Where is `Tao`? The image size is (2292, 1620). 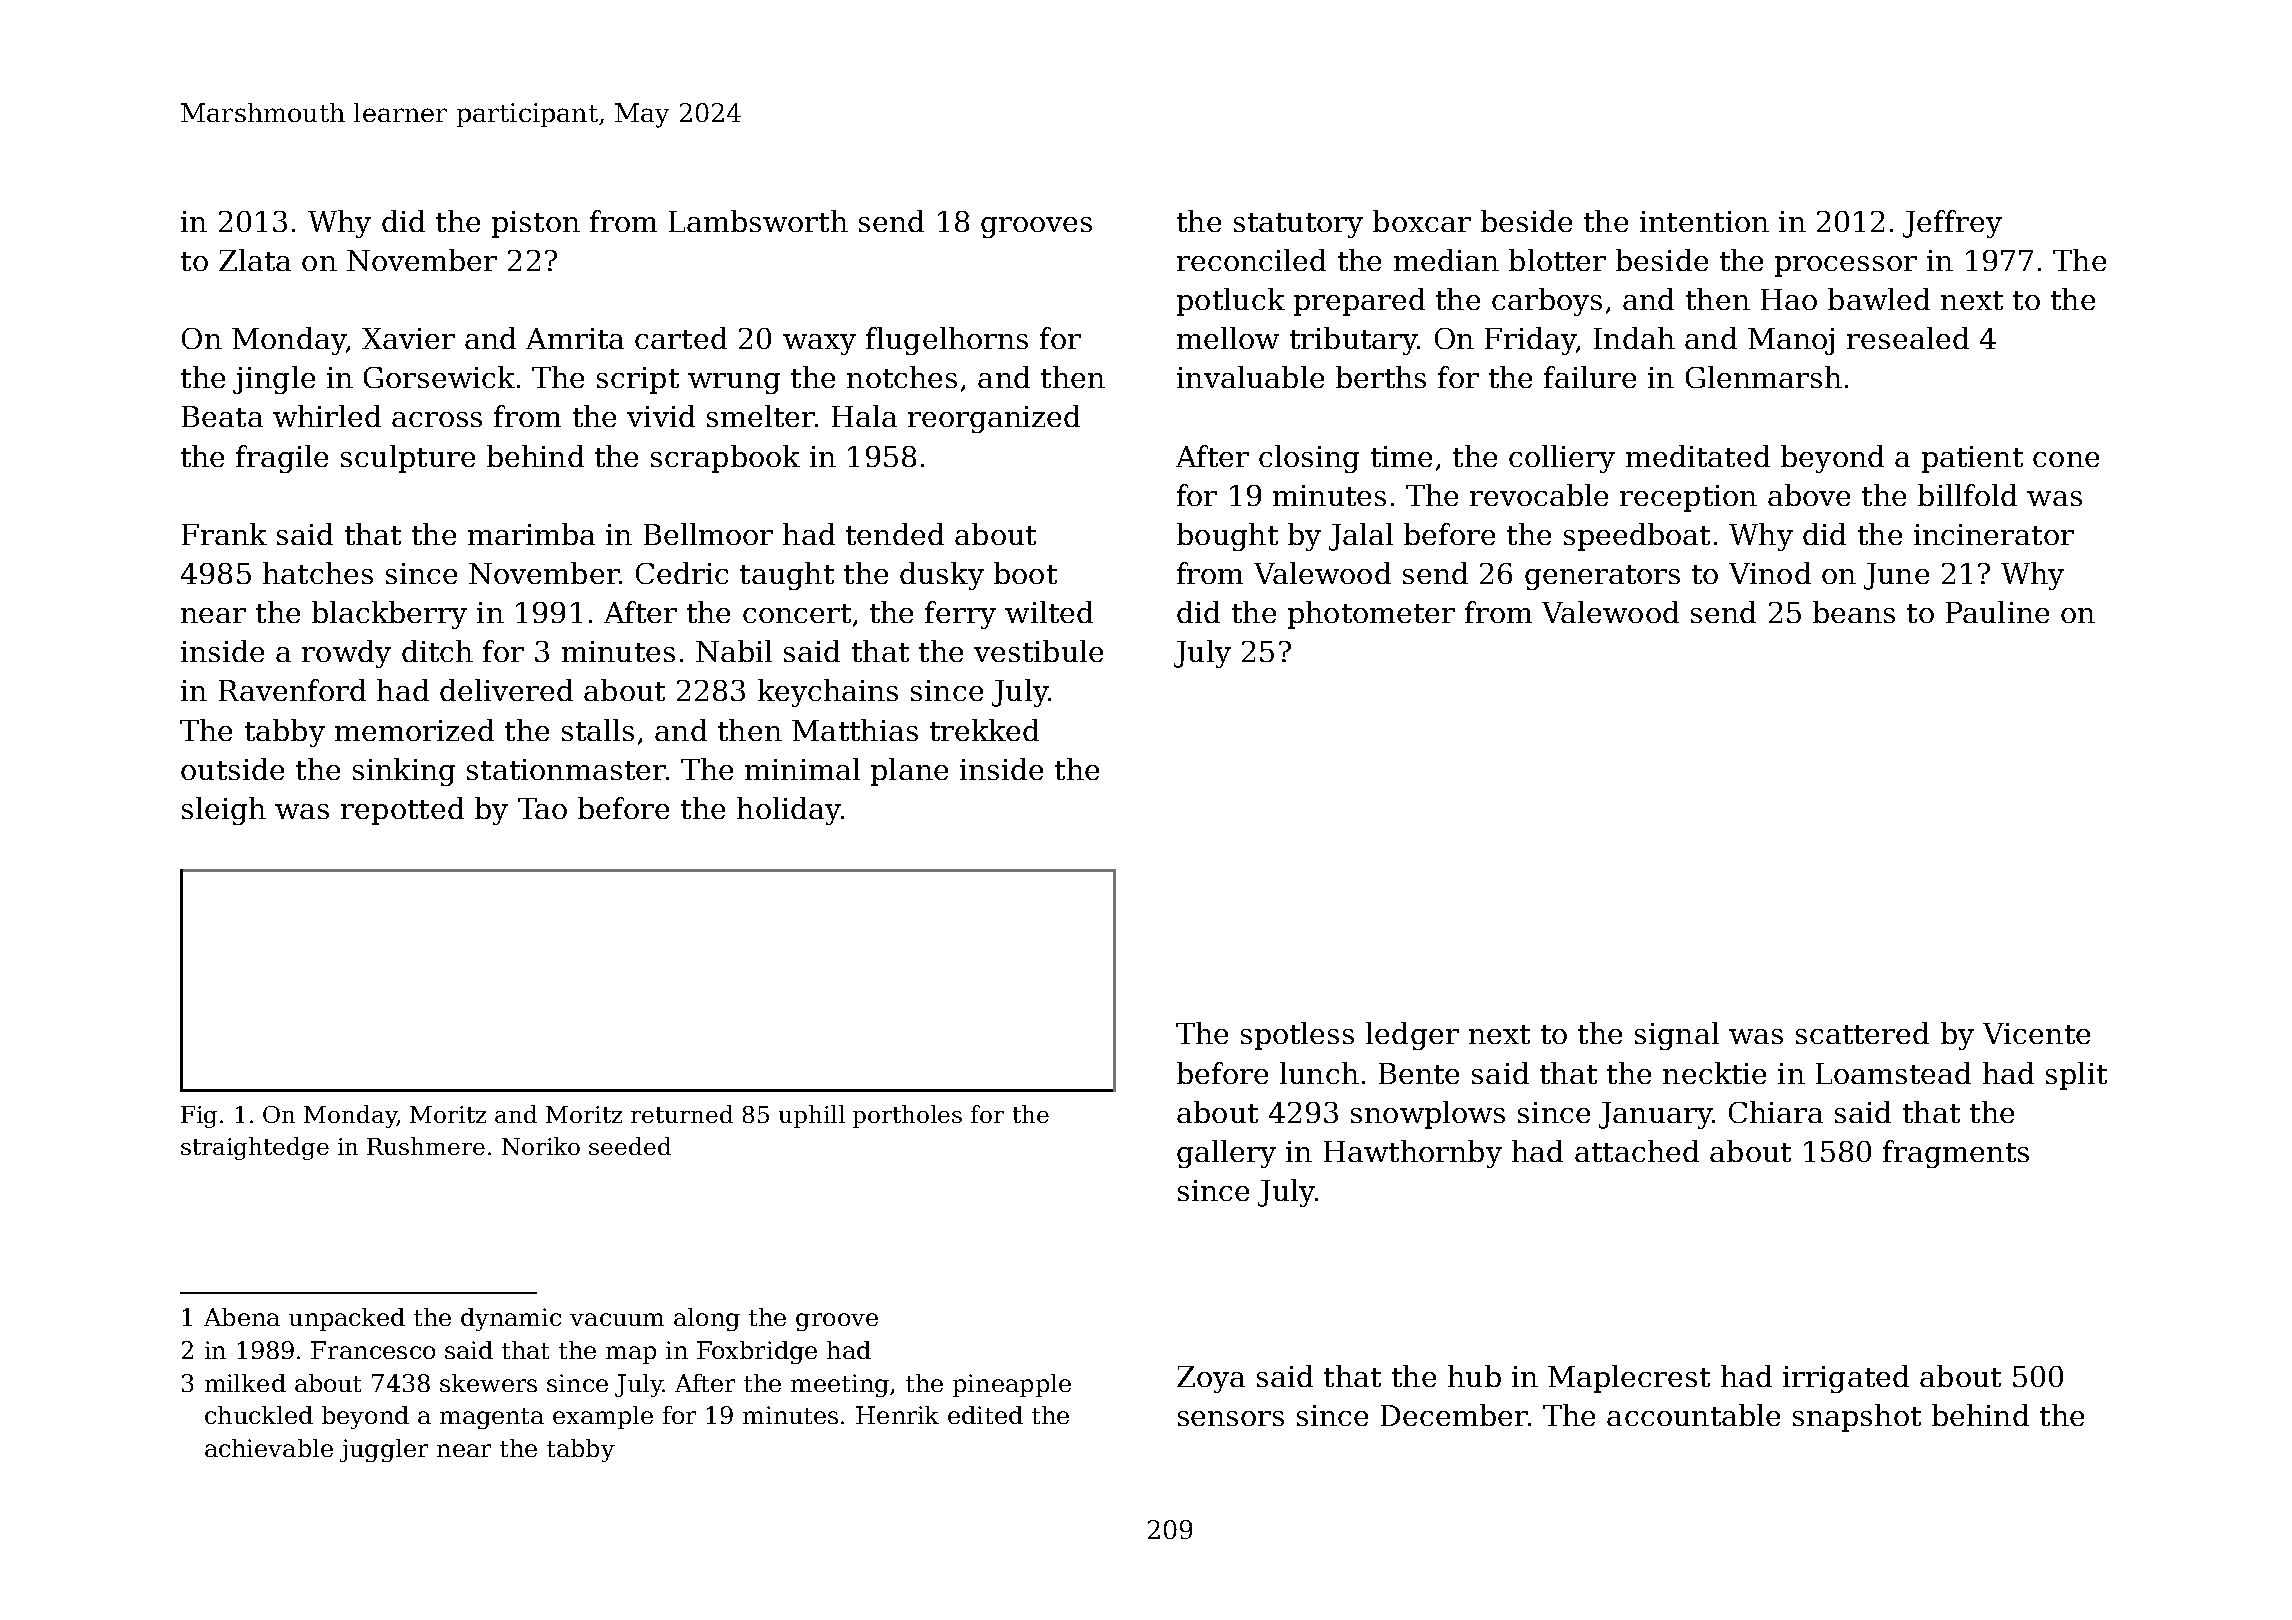 Tao is located at coordinates (542, 808).
